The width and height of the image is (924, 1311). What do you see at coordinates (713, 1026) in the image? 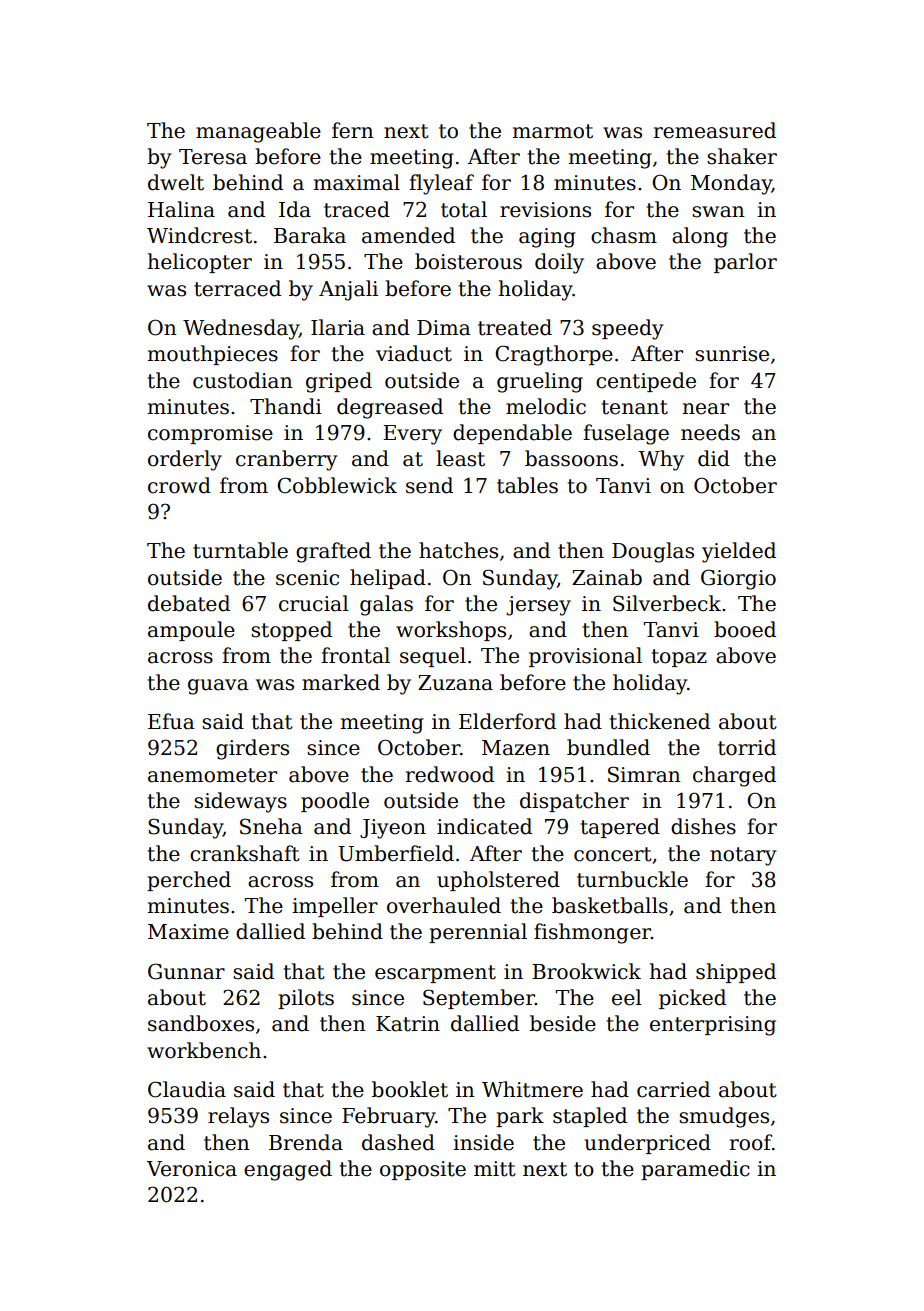
I see `enterprising` at bounding box center [713, 1026].
